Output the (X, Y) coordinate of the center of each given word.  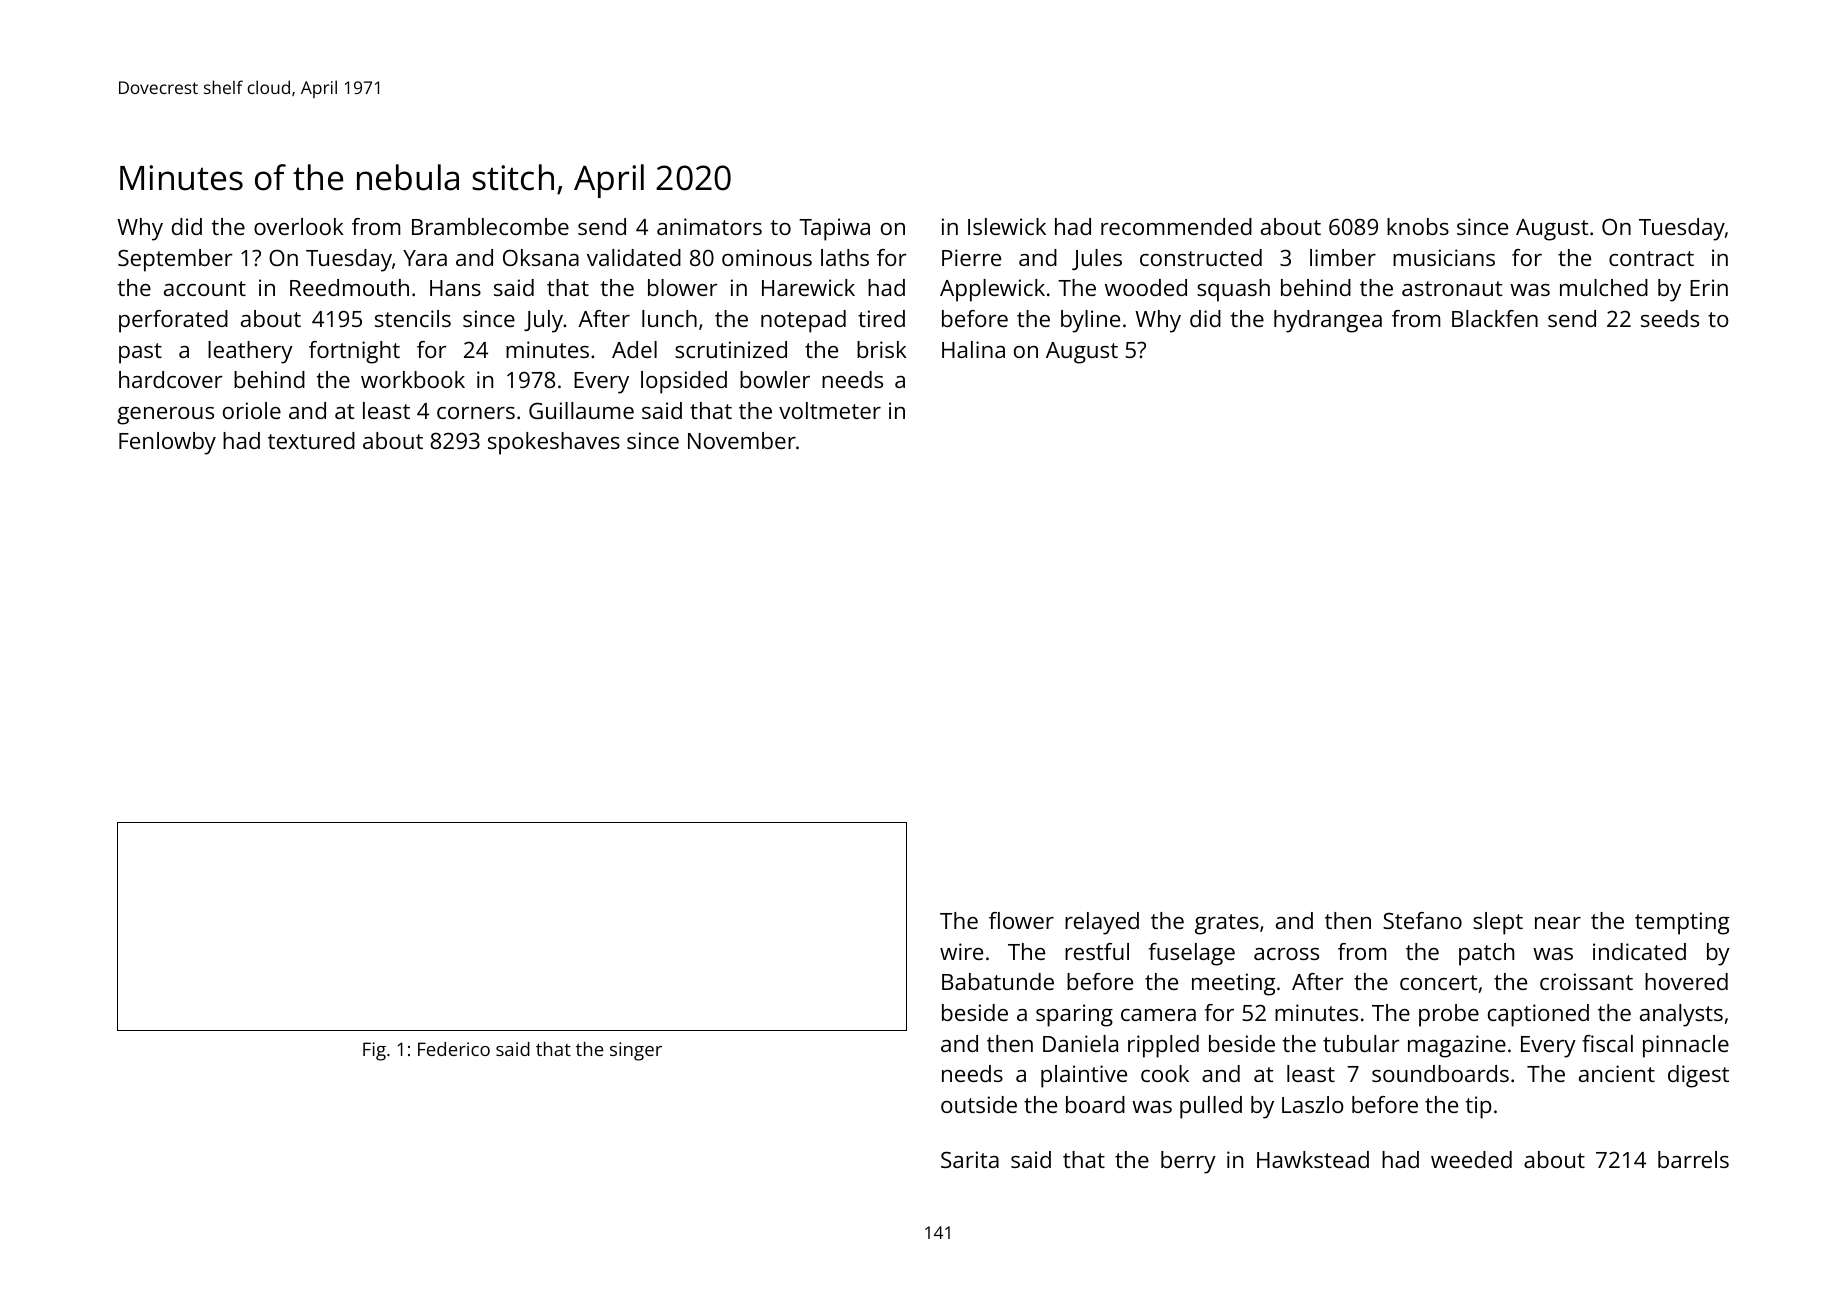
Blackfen (1495, 318)
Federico (454, 1049)
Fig (374, 1051)
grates (1227, 924)
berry (1188, 1162)
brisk (882, 349)
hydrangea (1328, 321)
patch (1486, 954)
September (175, 260)
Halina (973, 349)
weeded (1471, 1159)
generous (165, 415)
